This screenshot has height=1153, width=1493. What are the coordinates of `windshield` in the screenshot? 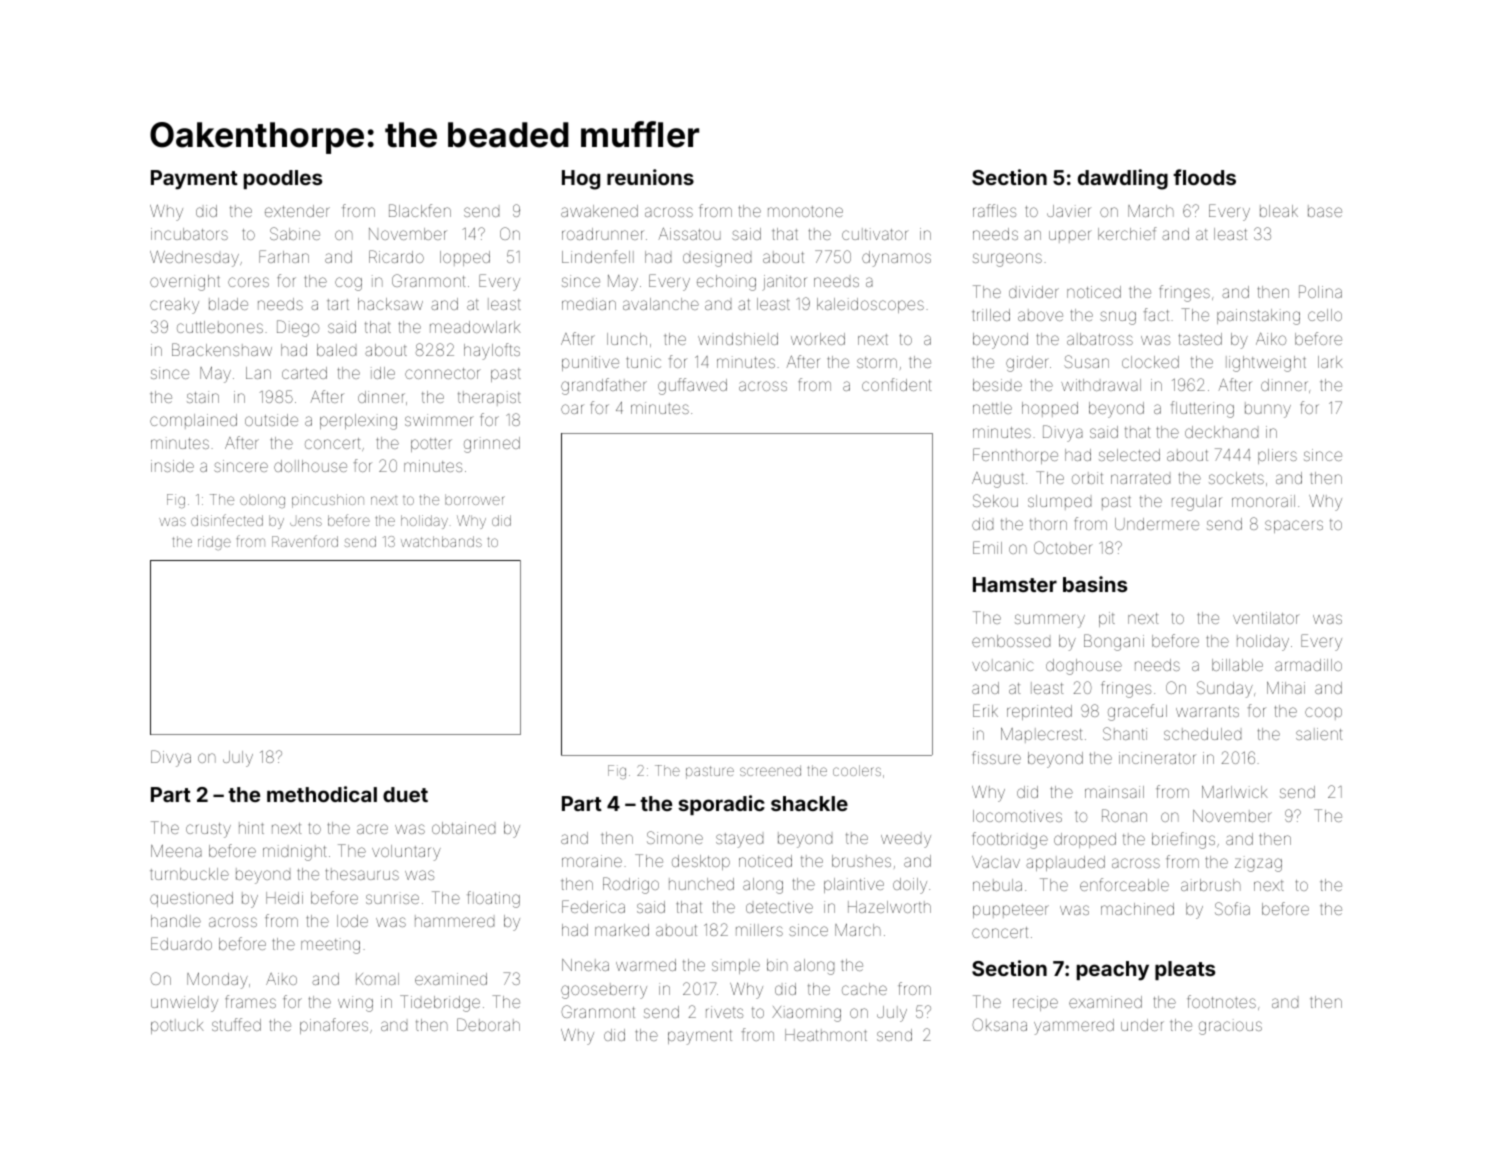 It's located at (738, 339).
